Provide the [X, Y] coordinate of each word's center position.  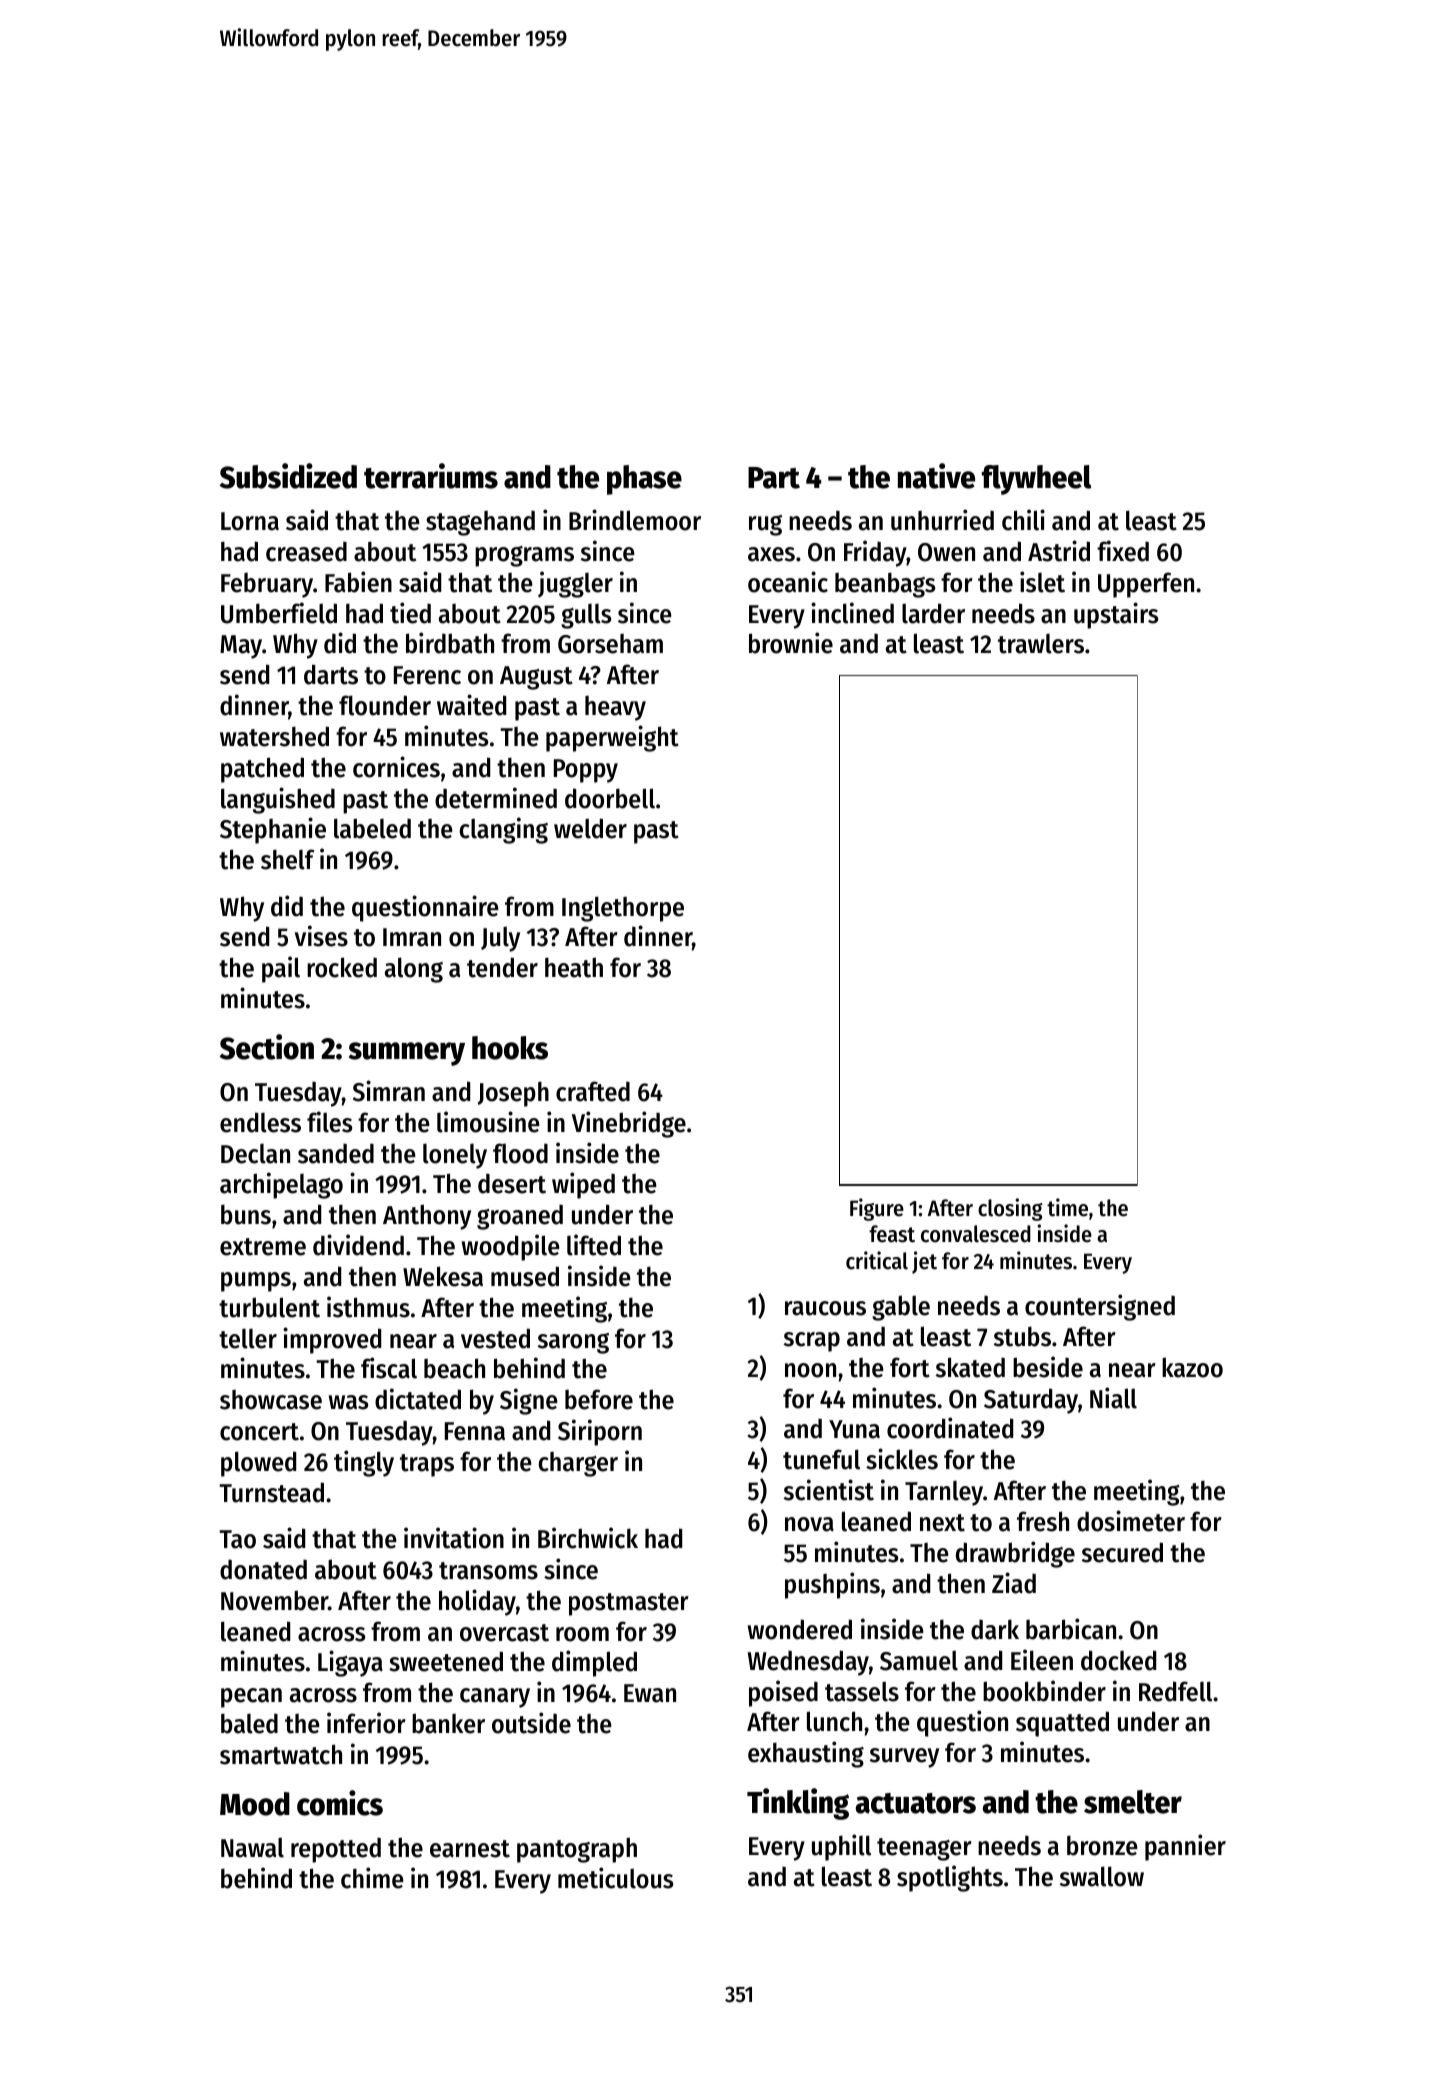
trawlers [1041, 643]
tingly [364, 1463]
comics [340, 1803]
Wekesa [443, 1276]
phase [644, 480]
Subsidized [288, 476]
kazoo [1192, 1367]
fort [910, 1367]
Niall [1113, 1398]
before [599, 1399]
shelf [288, 859]
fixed [1123, 551]
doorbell [610, 798]
